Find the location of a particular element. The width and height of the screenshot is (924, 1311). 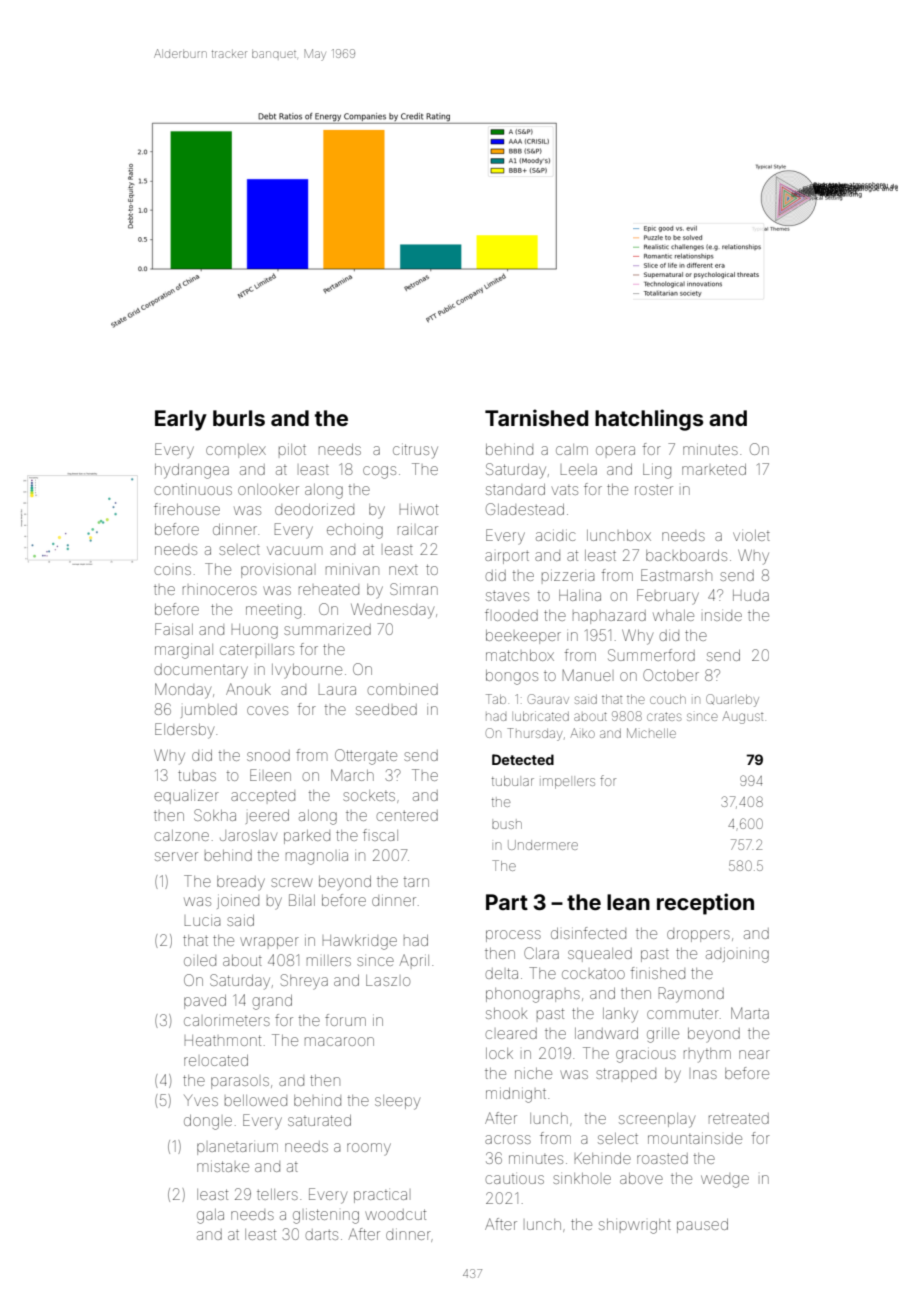

Jaroslav is located at coordinates (248, 835).
